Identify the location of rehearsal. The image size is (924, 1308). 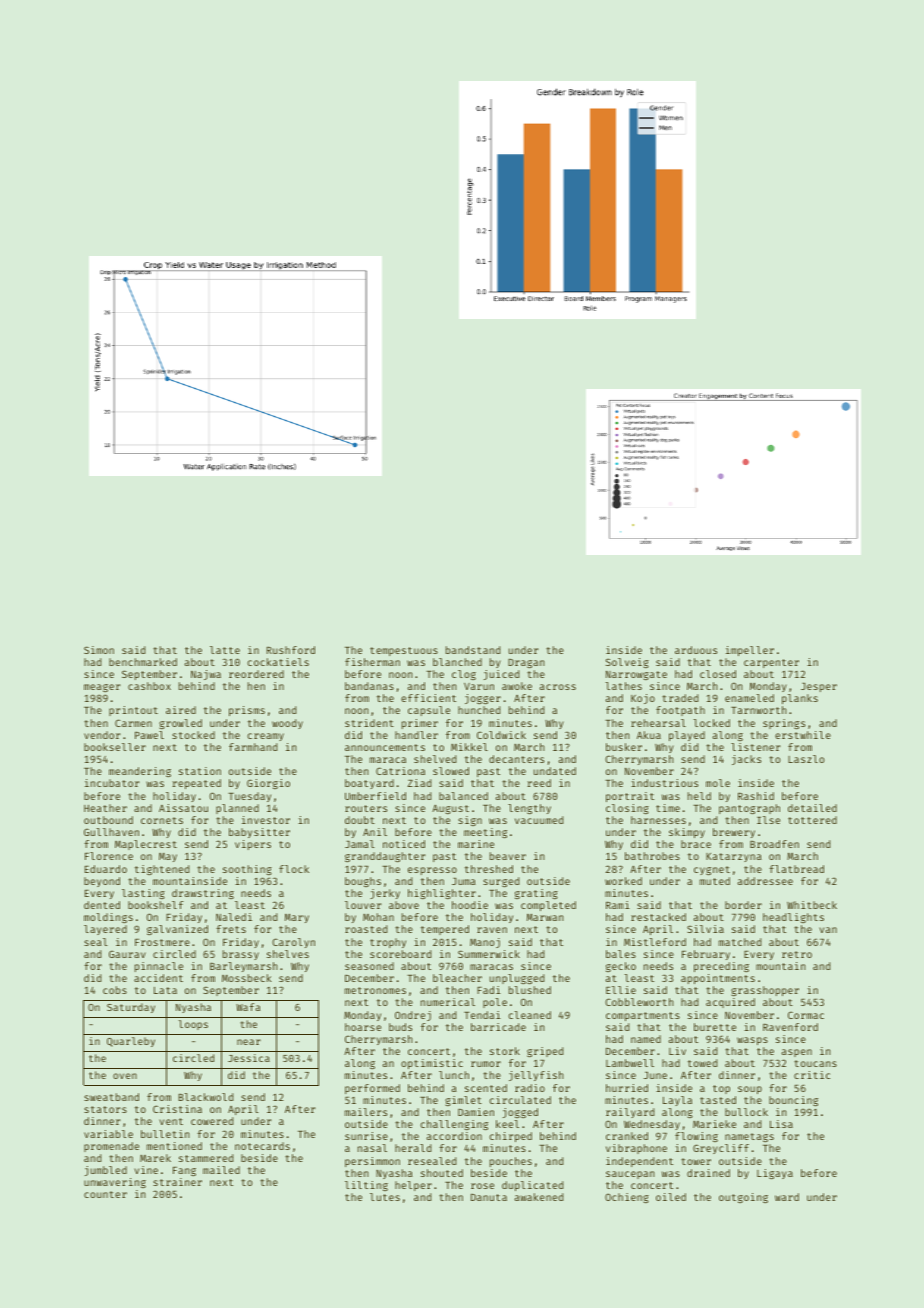
(658, 723).
